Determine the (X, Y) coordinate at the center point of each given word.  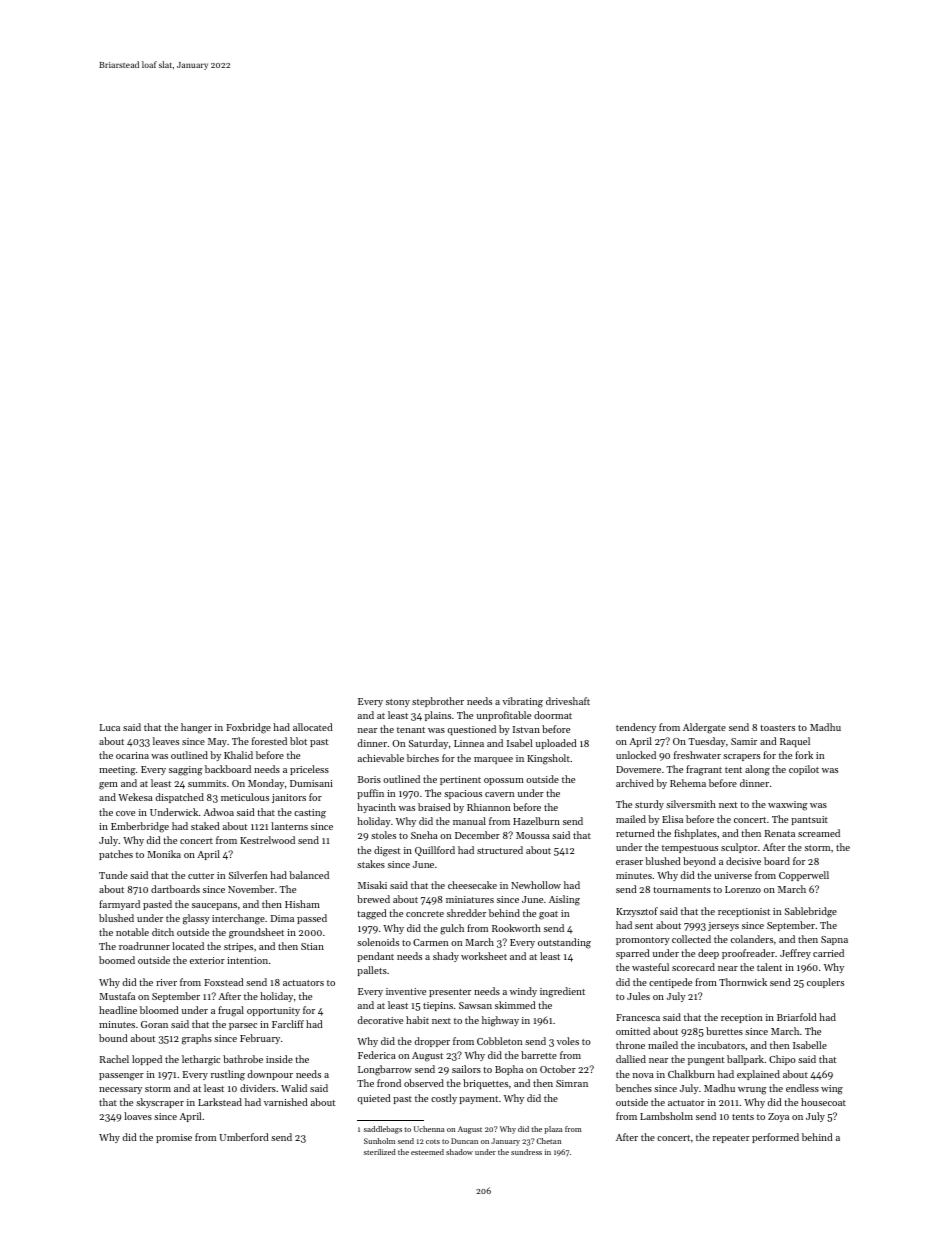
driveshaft (568, 701)
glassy (196, 919)
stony (398, 703)
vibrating (522, 702)
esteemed (427, 1152)
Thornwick (743, 982)
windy (523, 992)
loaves (138, 1116)
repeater (731, 1139)
